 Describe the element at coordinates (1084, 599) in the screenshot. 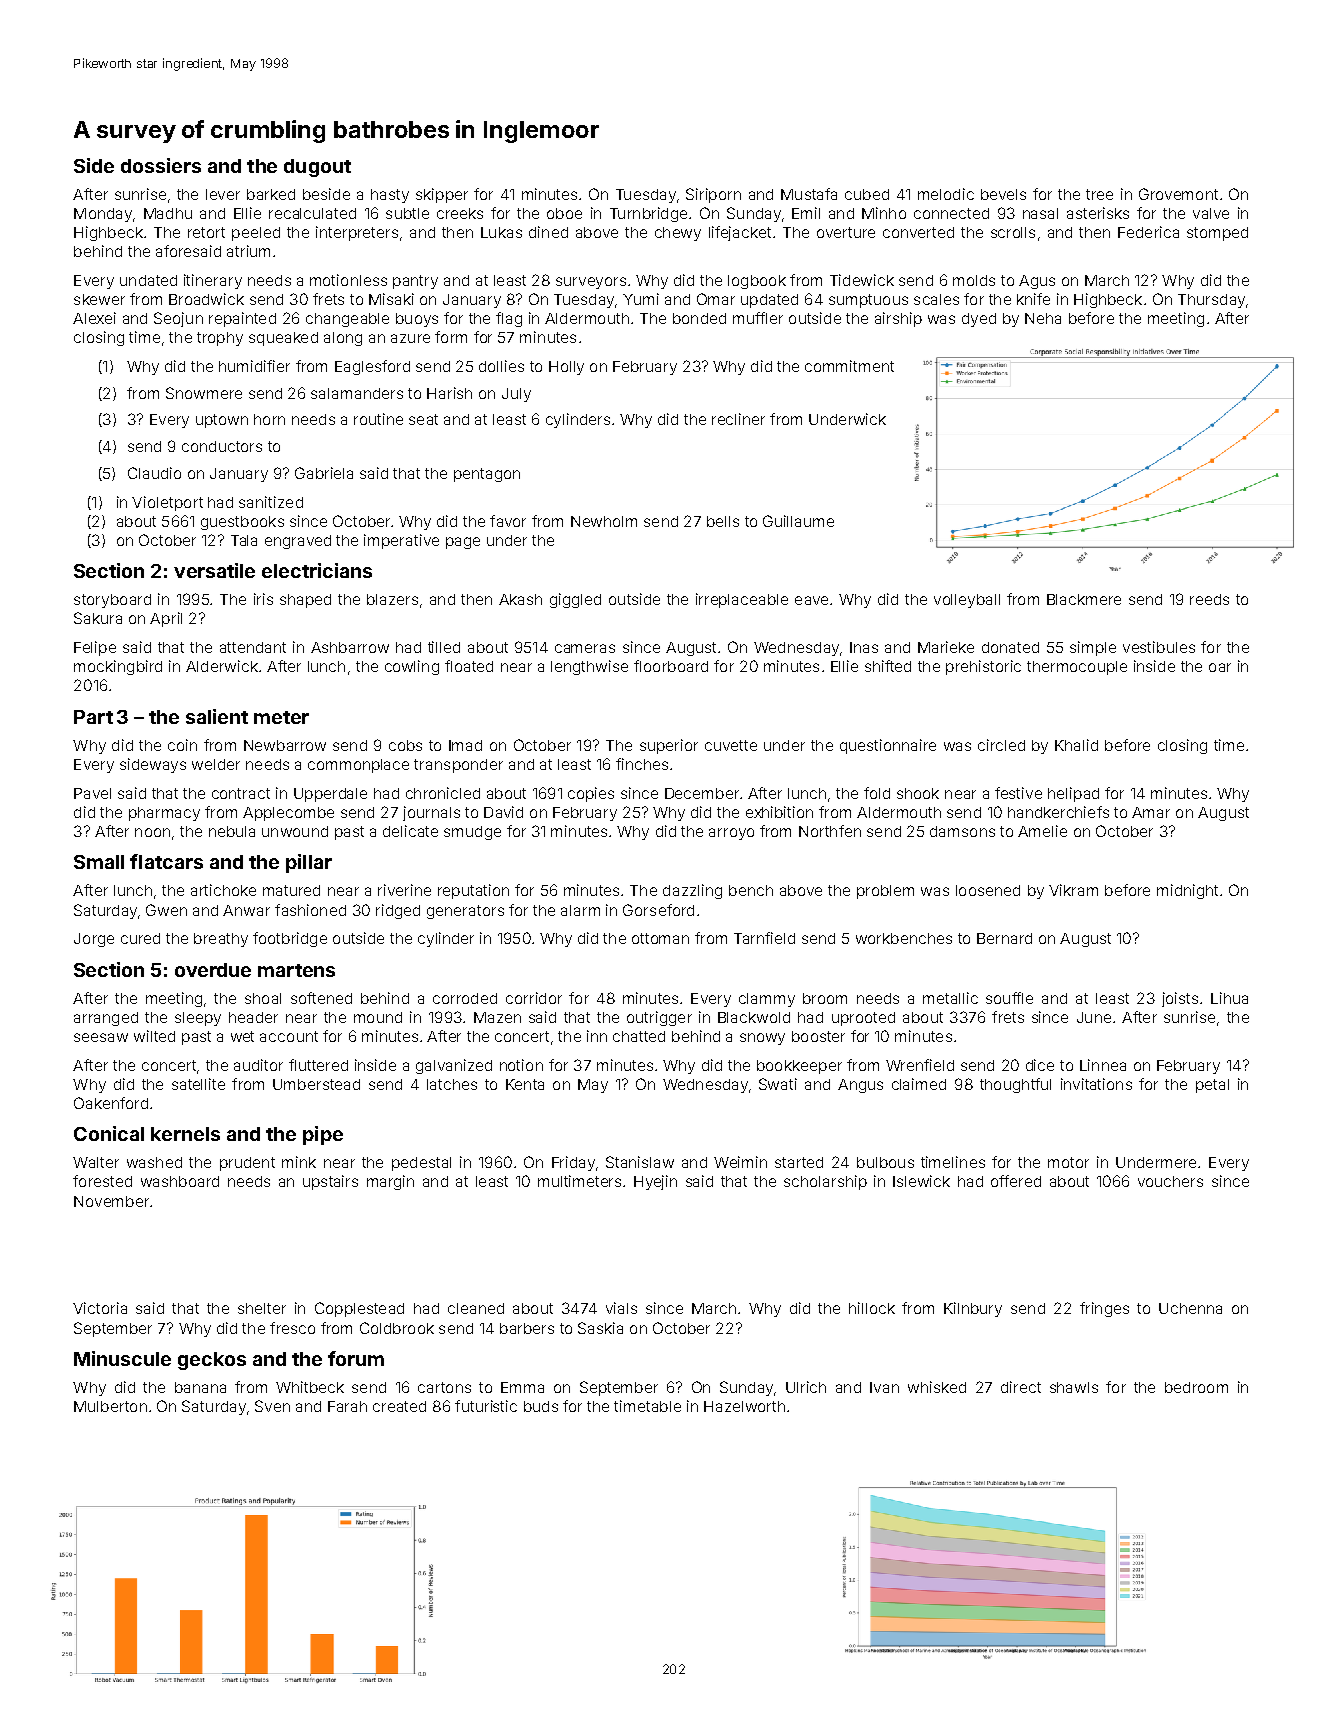

I see `Blackmere` at that location.
